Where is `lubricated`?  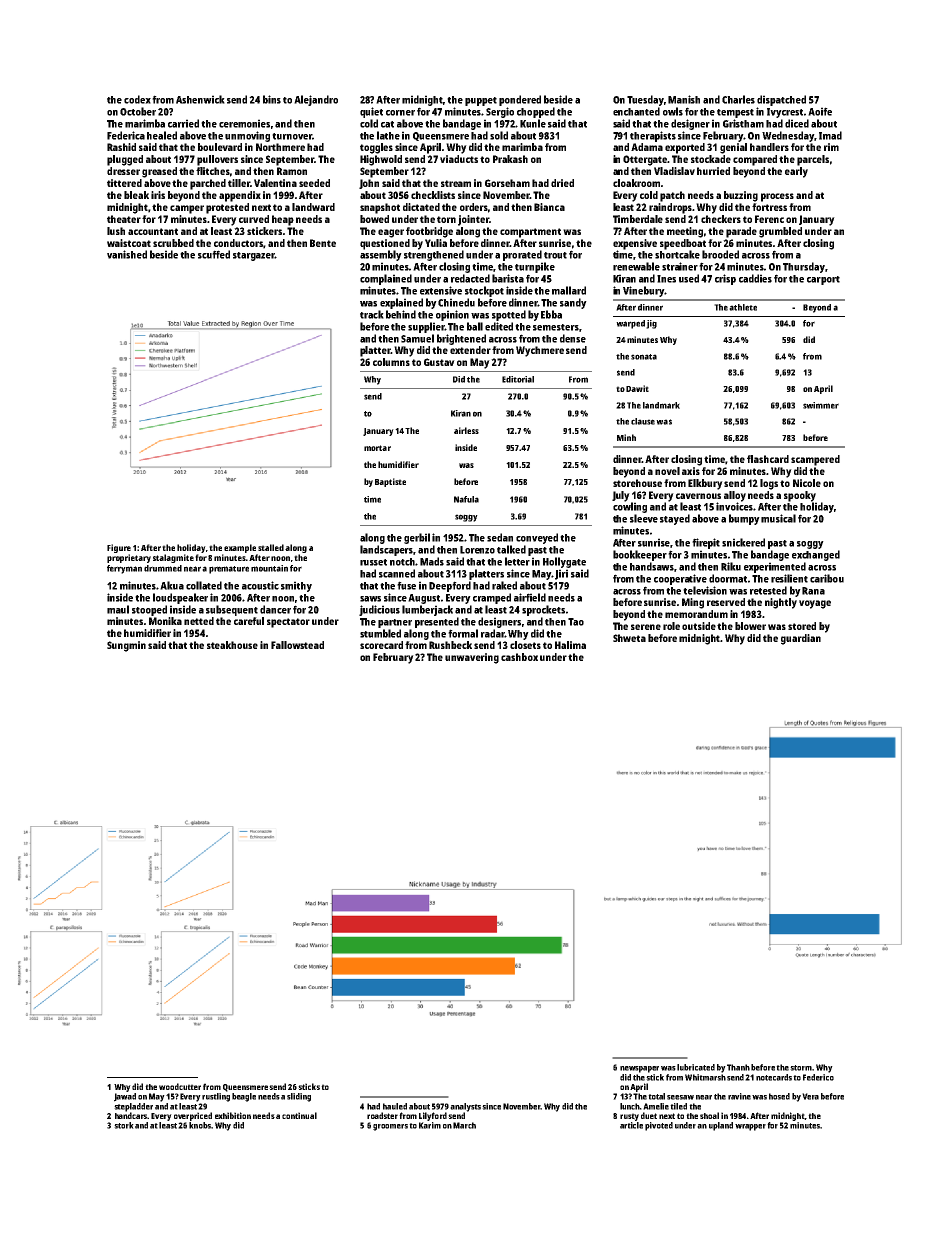
lubricated is located at coordinates (696, 1067).
